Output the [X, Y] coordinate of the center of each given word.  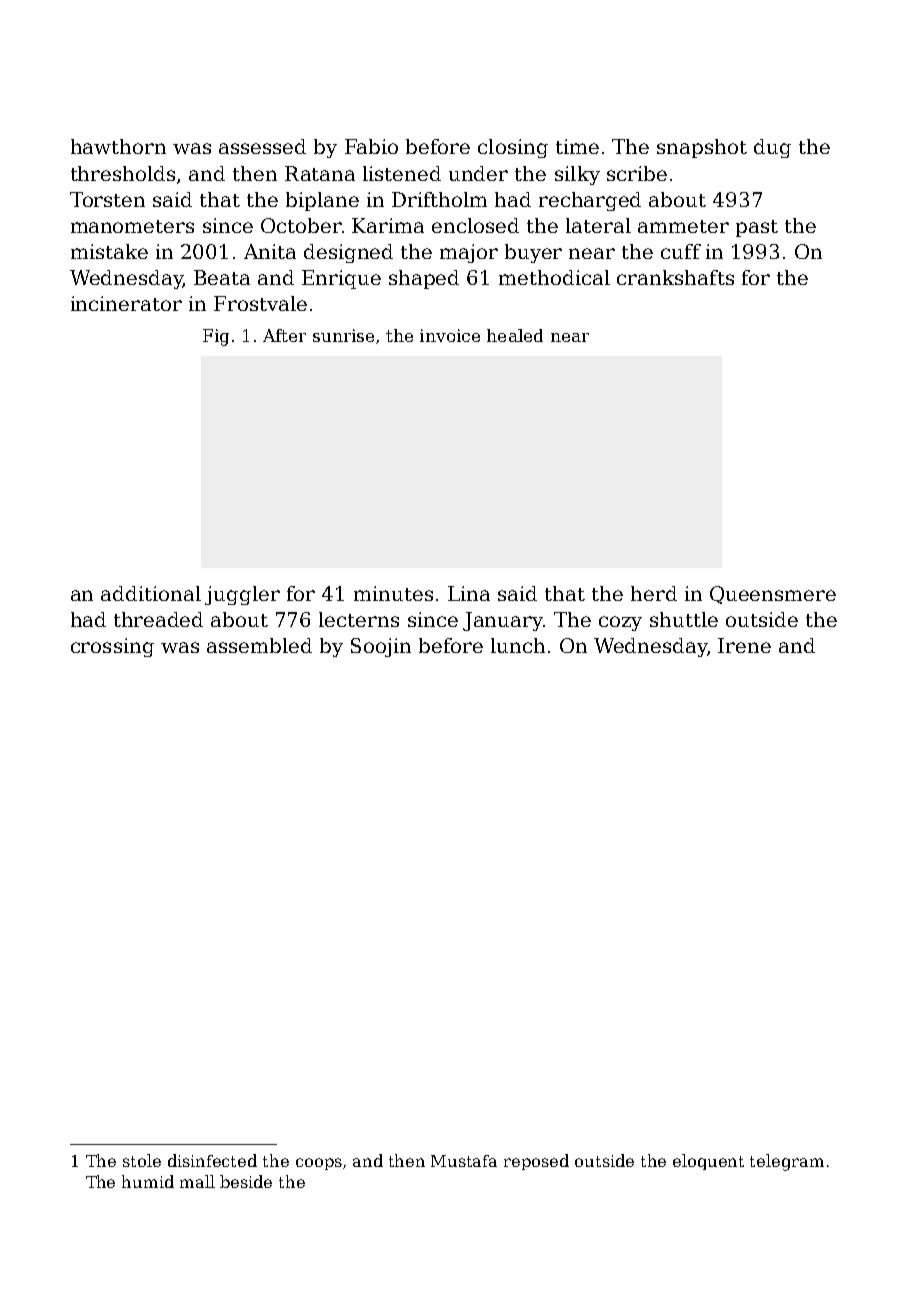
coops [319, 1164]
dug [772, 148]
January [503, 621]
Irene [744, 645]
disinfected [212, 1160]
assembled [259, 645]
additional [151, 593]
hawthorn [118, 146]
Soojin [381, 647]
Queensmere [773, 595]
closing [513, 148]
